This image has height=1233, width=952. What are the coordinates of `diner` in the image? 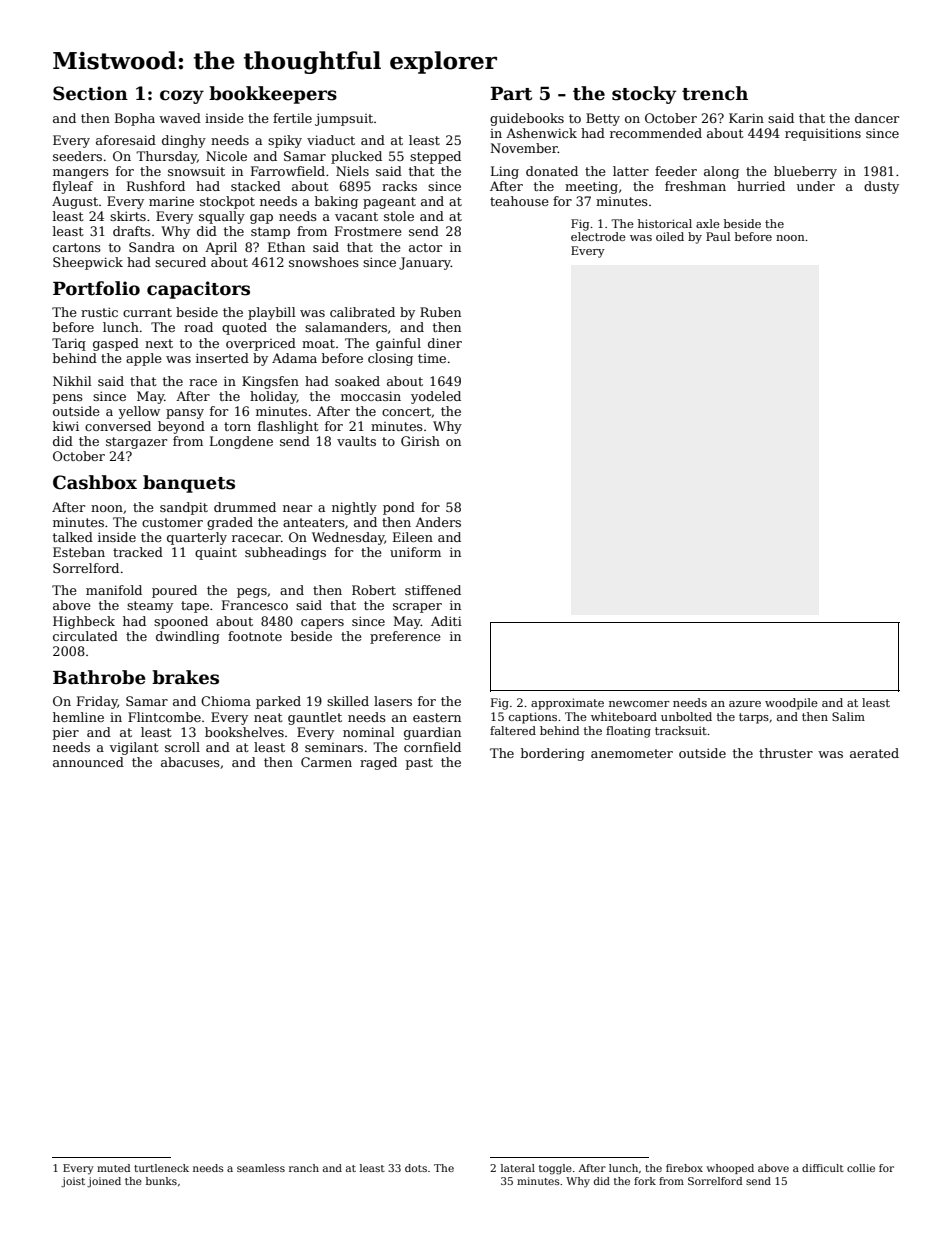 It's located at (445, 343).
